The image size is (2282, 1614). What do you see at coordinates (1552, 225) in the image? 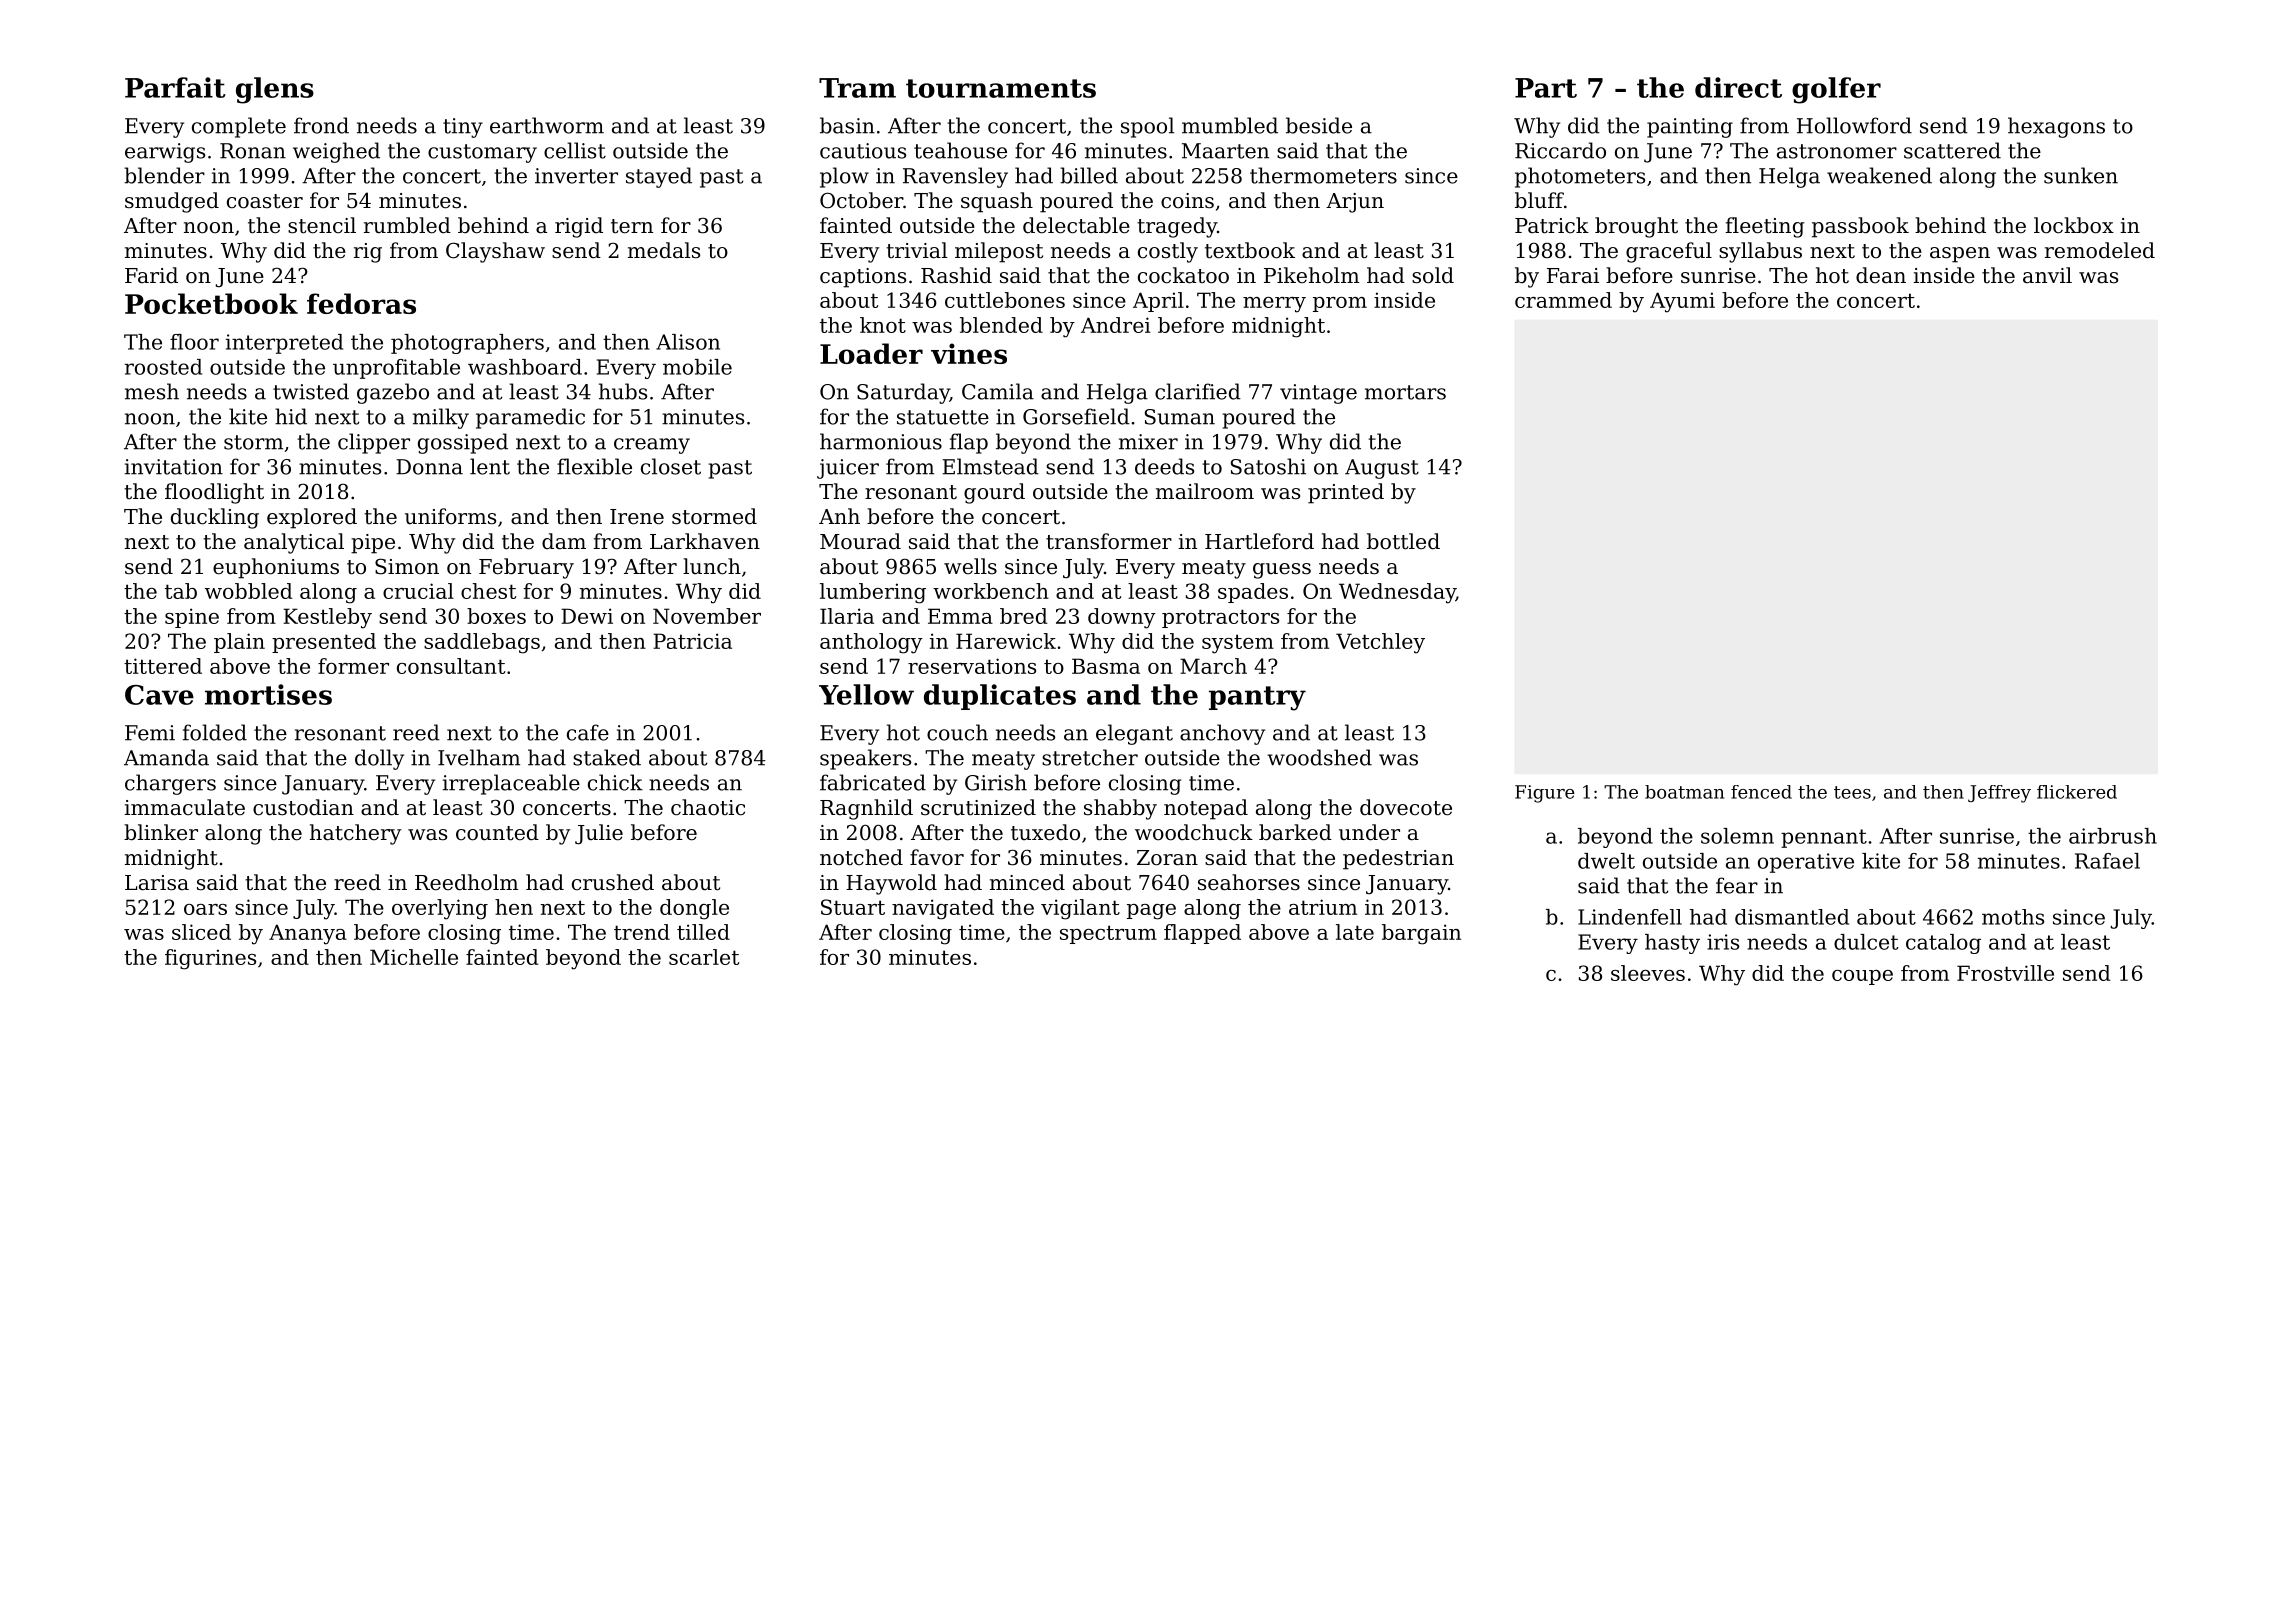
I see `Patrick` at bounding box center [1552, 225].
